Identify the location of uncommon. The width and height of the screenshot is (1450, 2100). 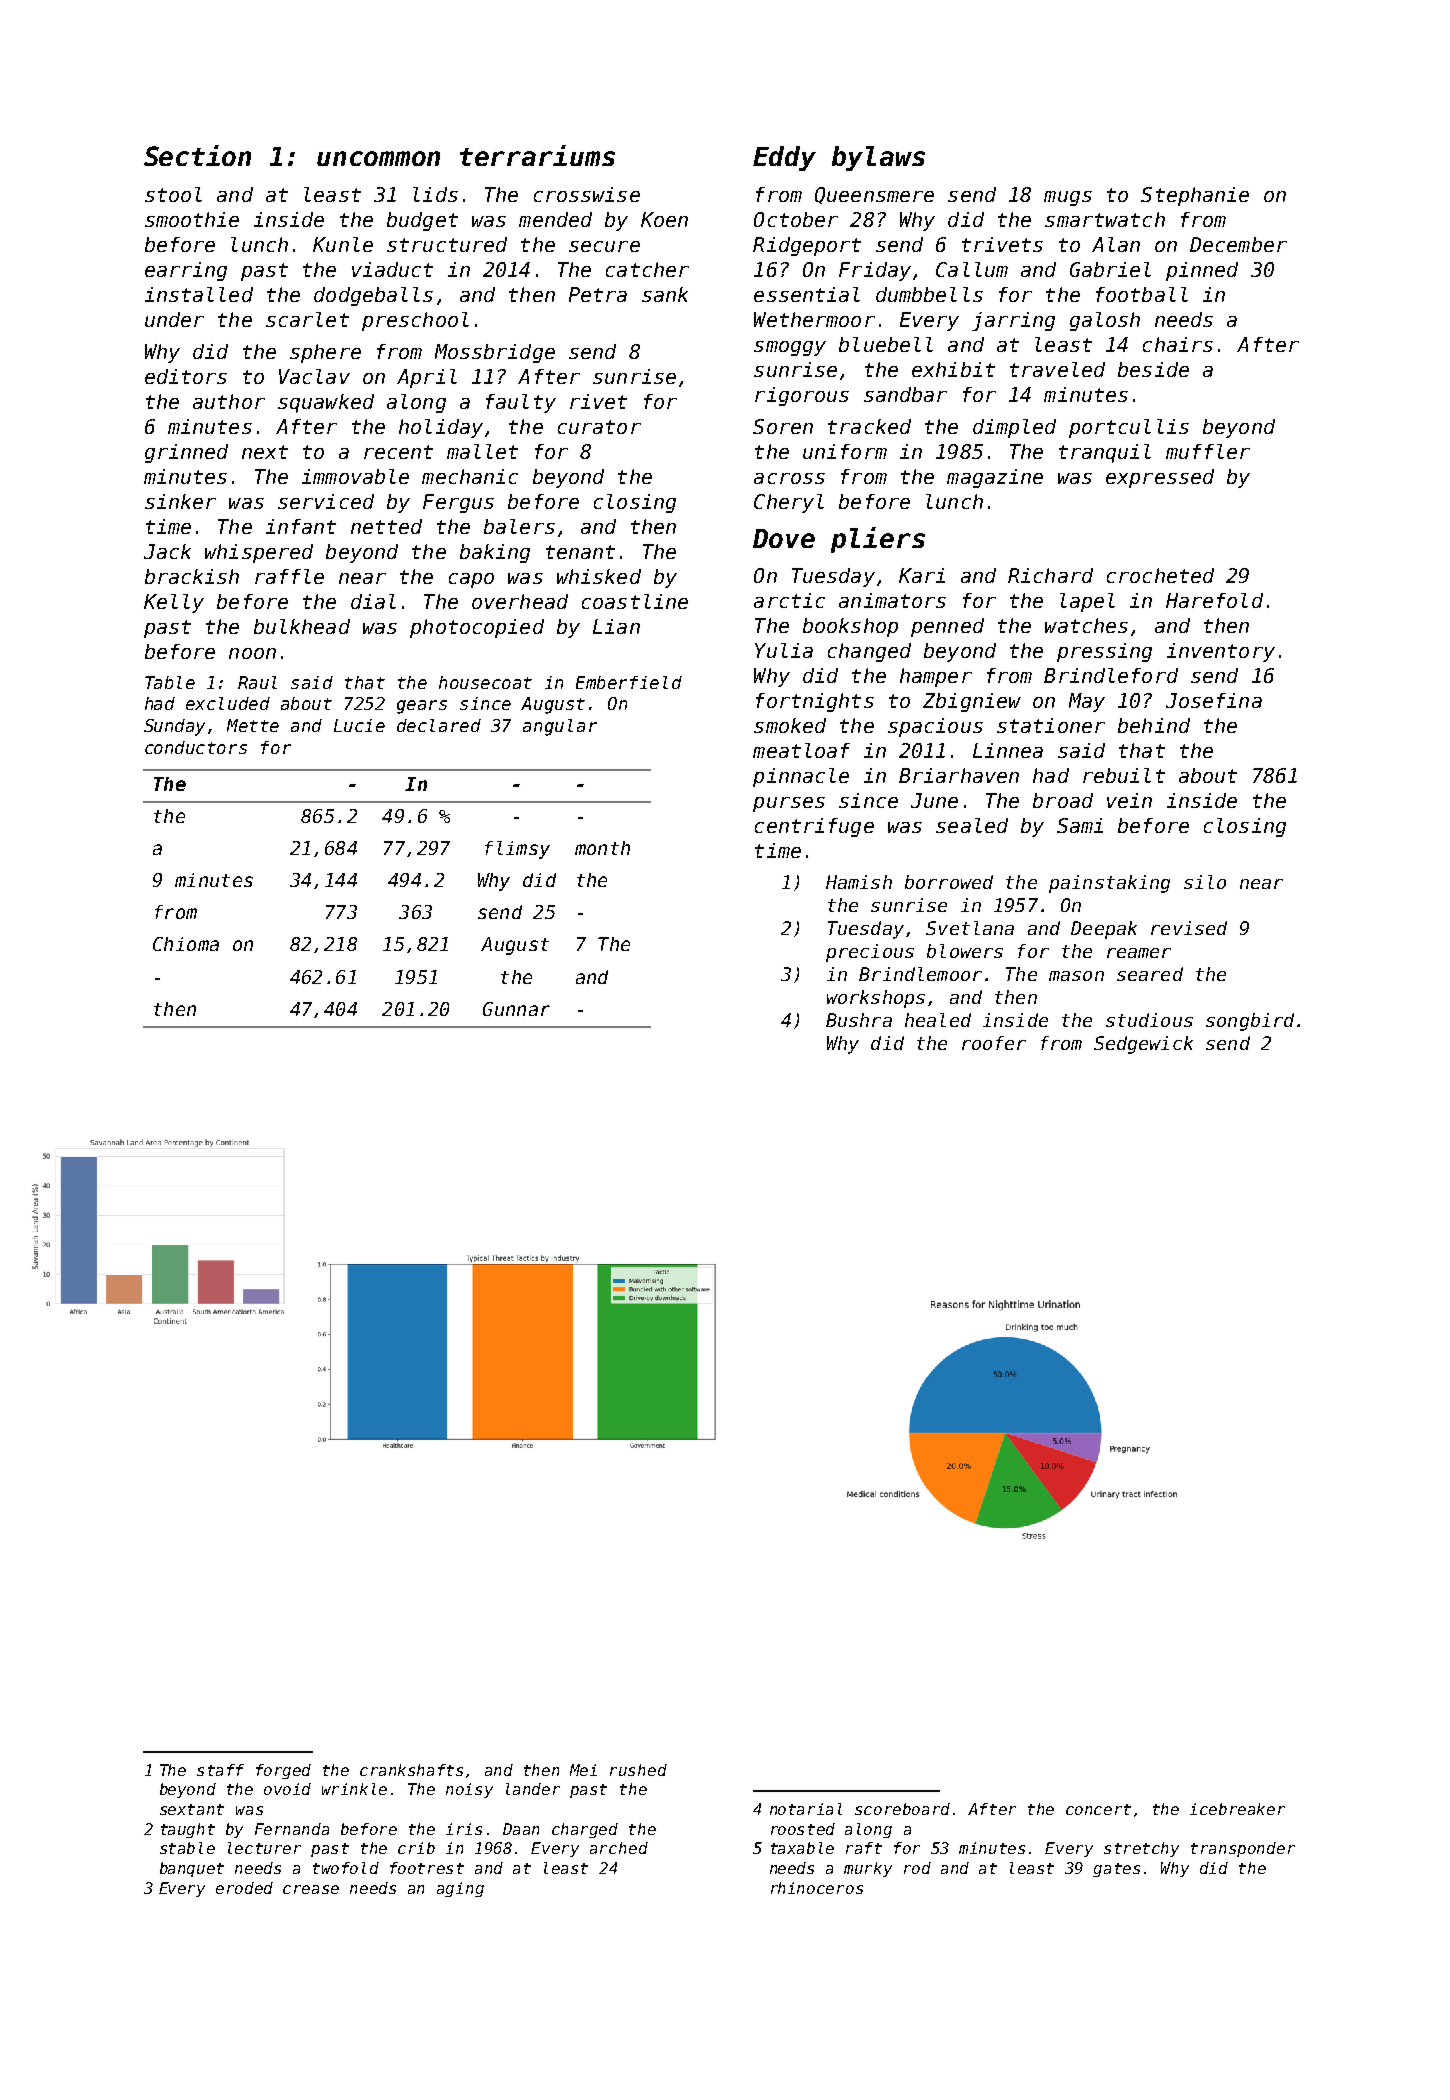
(378, 158).
